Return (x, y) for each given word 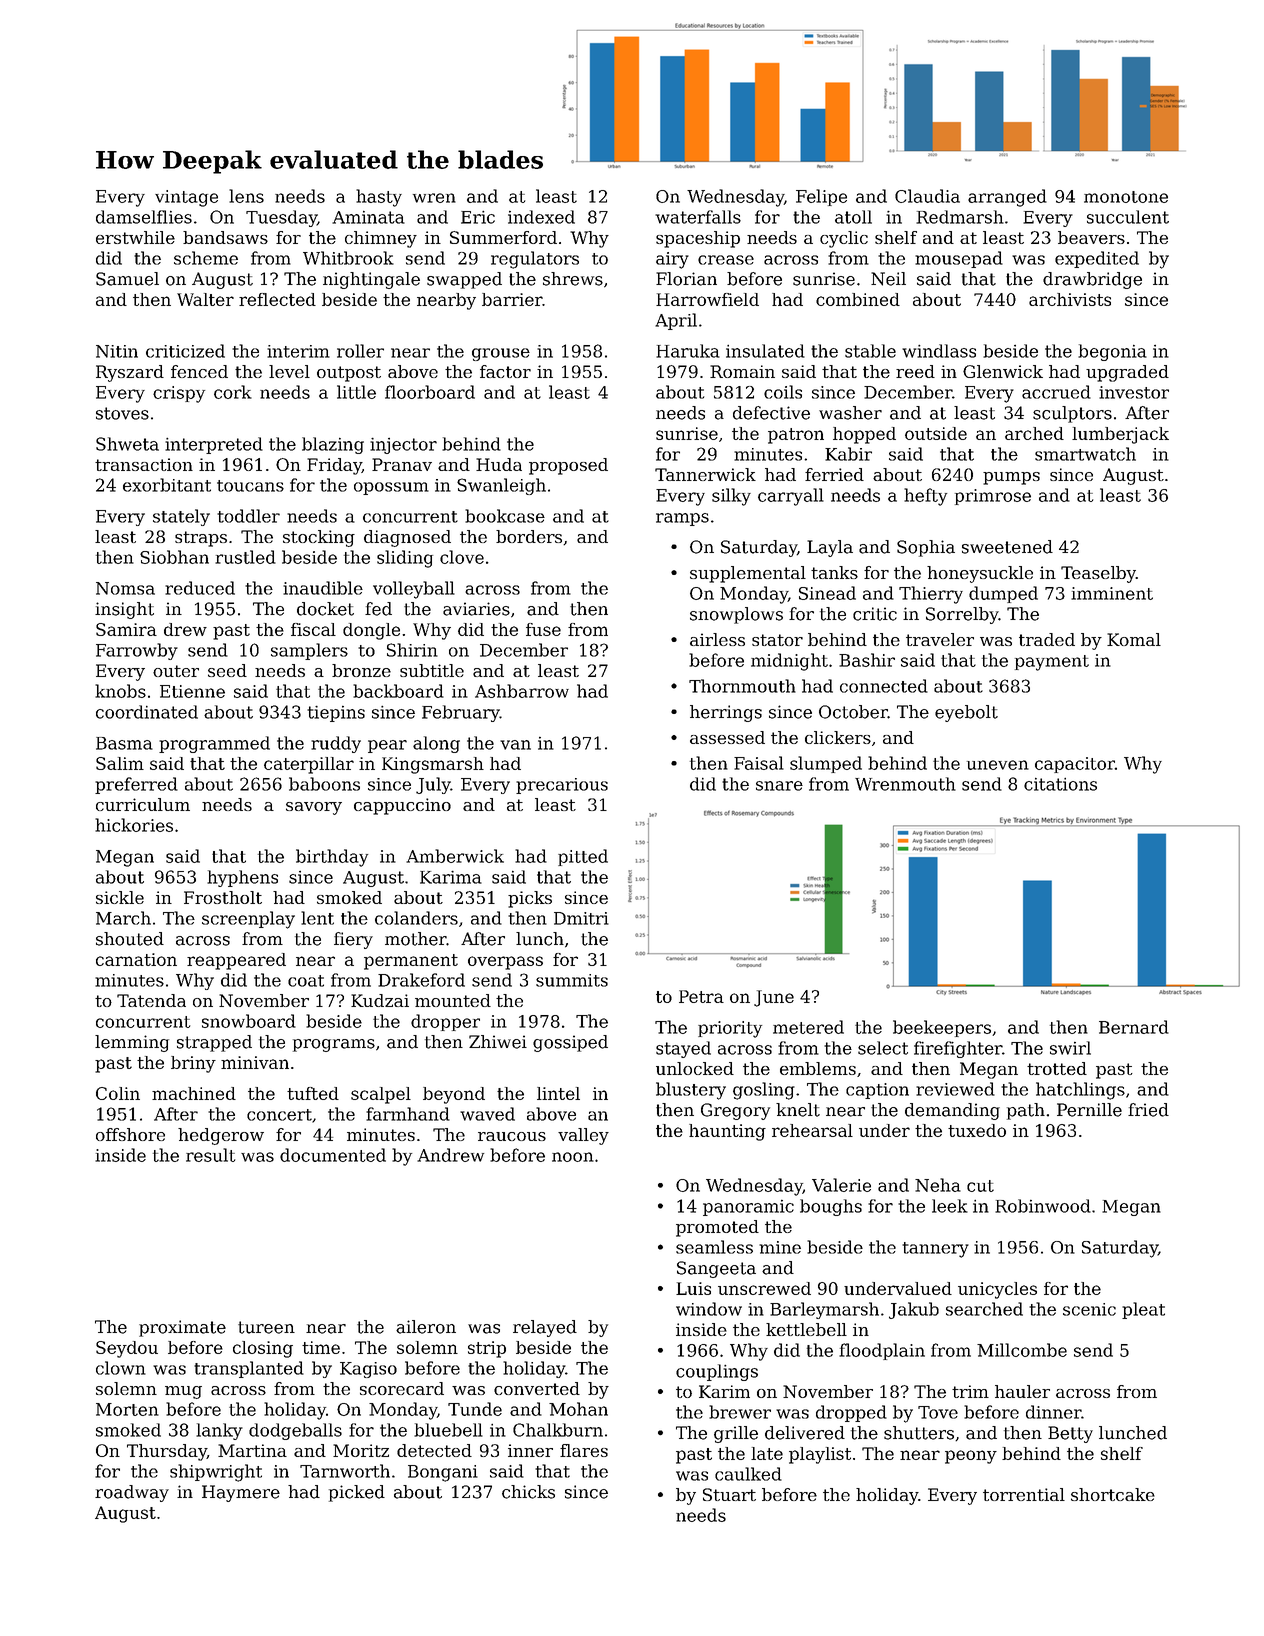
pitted (583, 857)
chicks (528, 1492)
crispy (179, 394)
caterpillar (309, 765)
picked (357, 1493)
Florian (686, 279)
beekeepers (942, 1028)
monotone (1126, 197)
